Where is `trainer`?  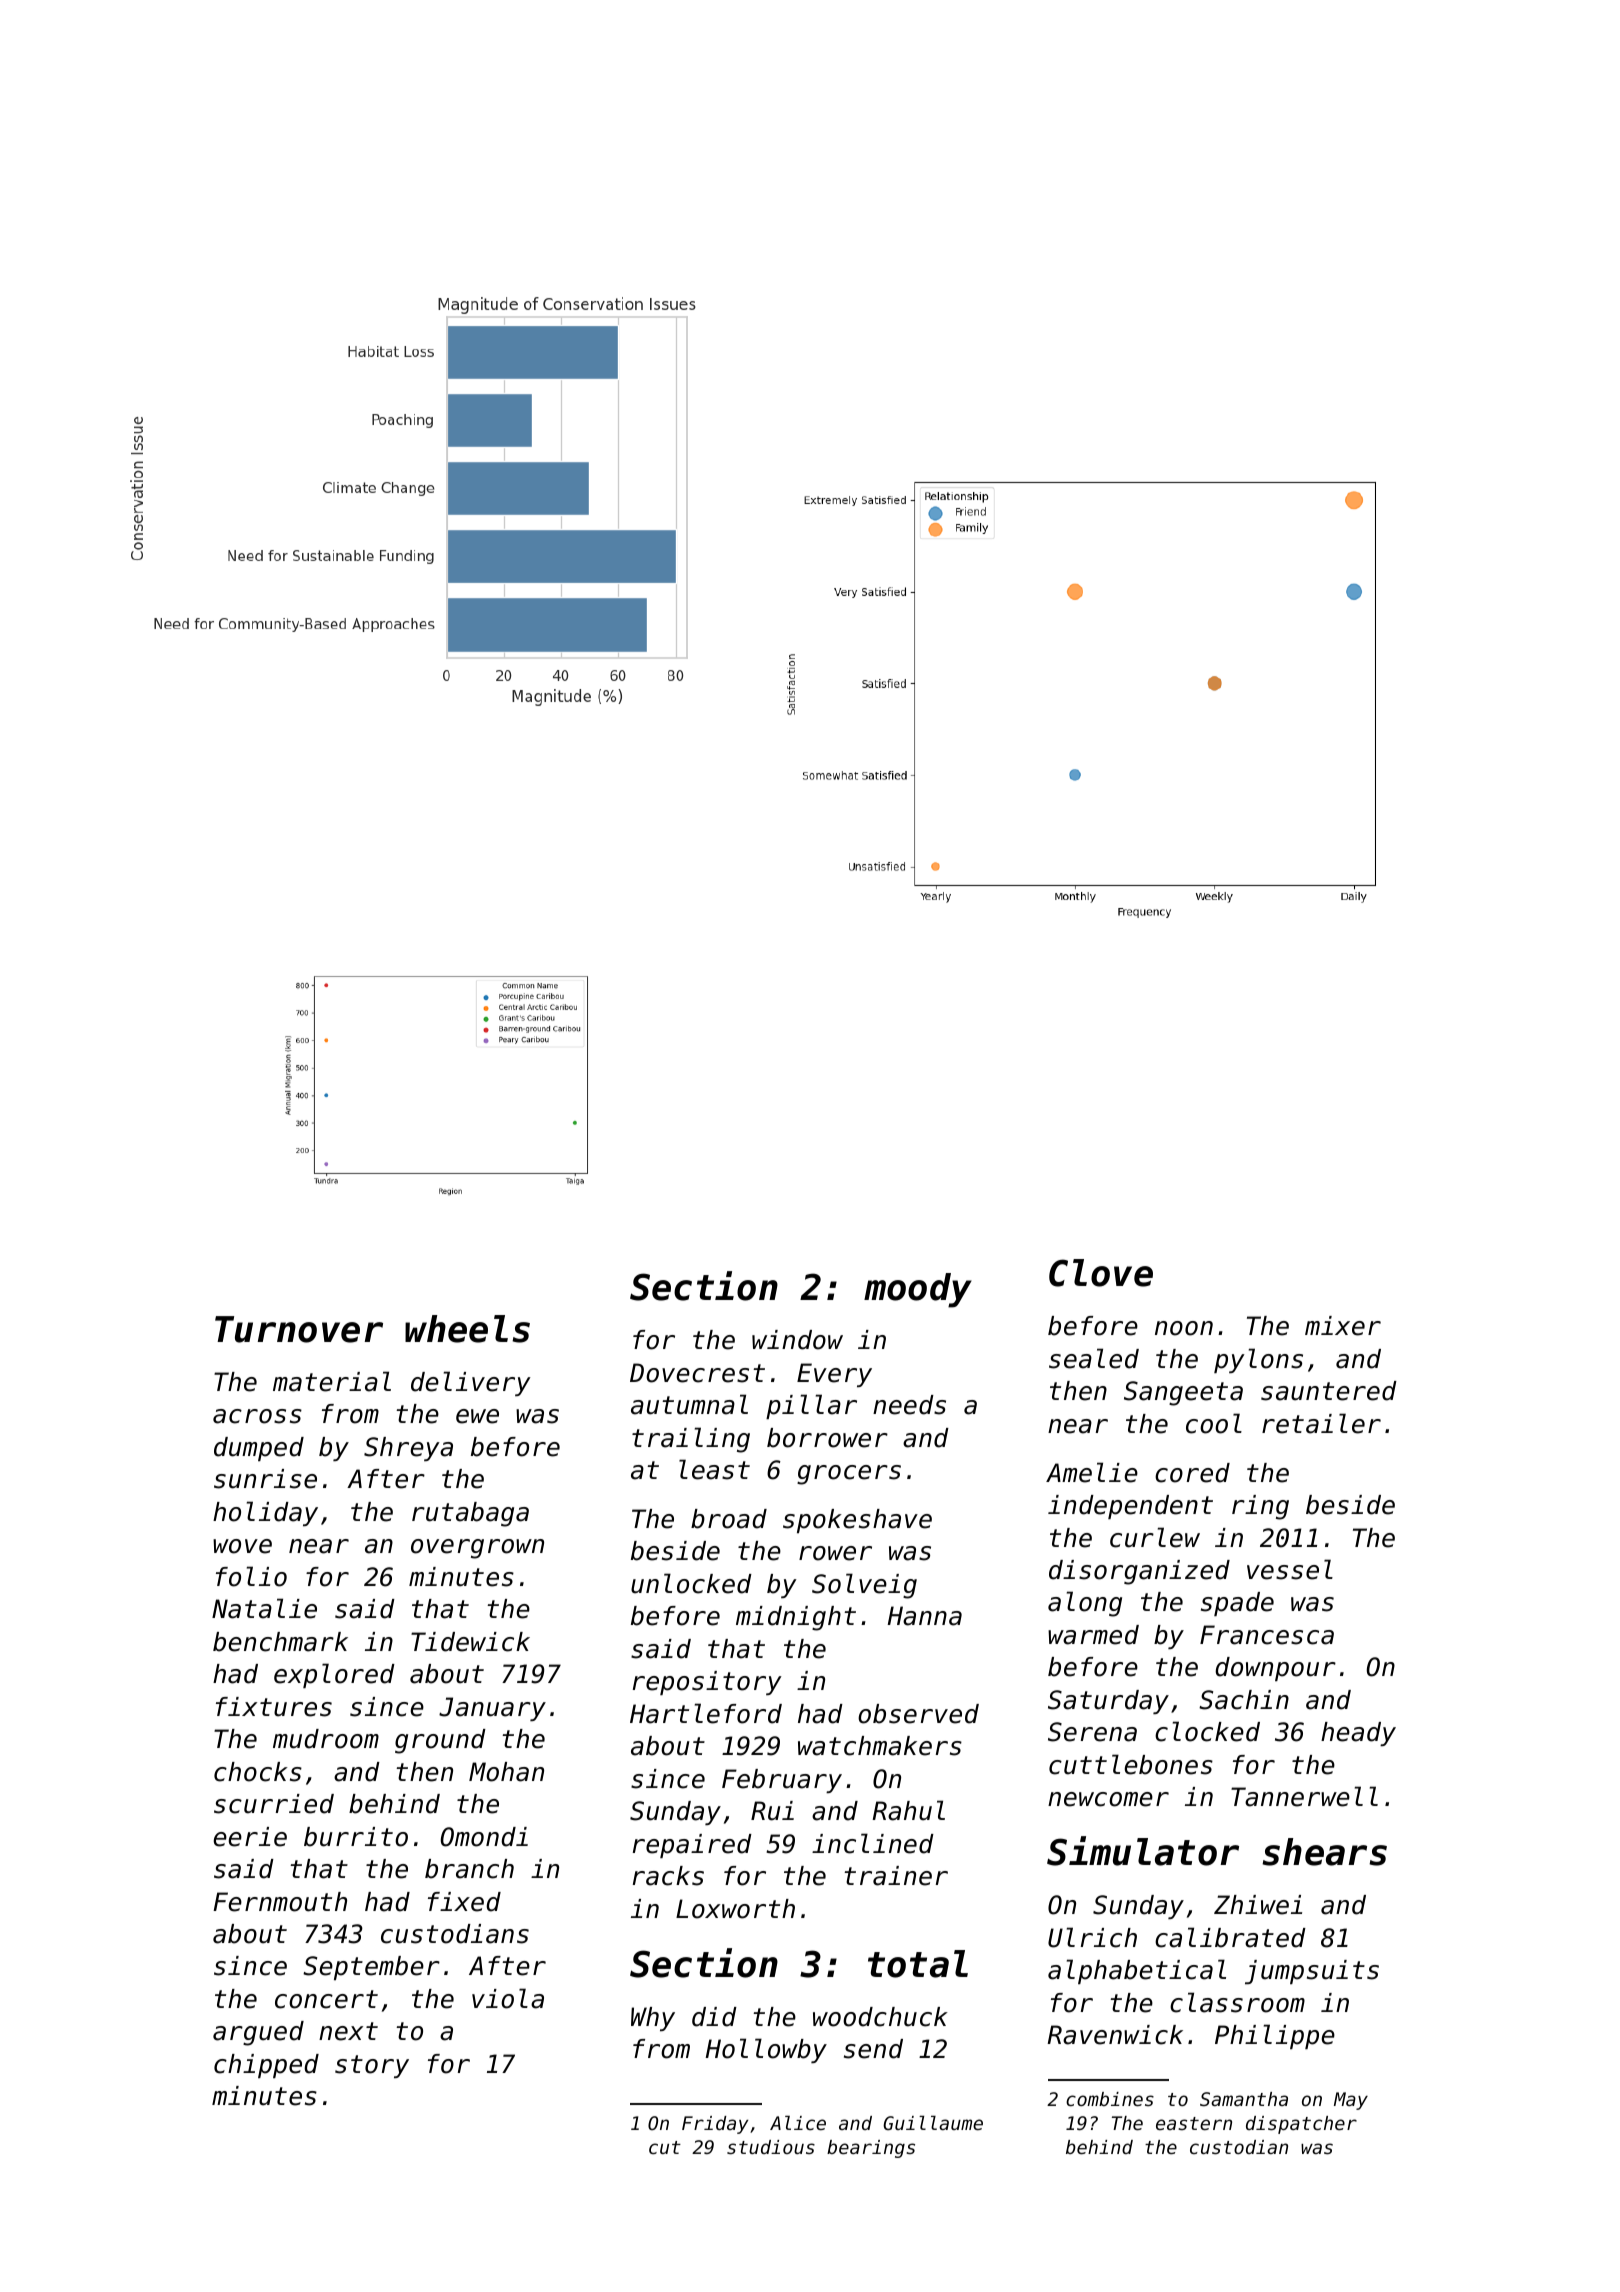
trainer is located at coordinates (896, 1876).
